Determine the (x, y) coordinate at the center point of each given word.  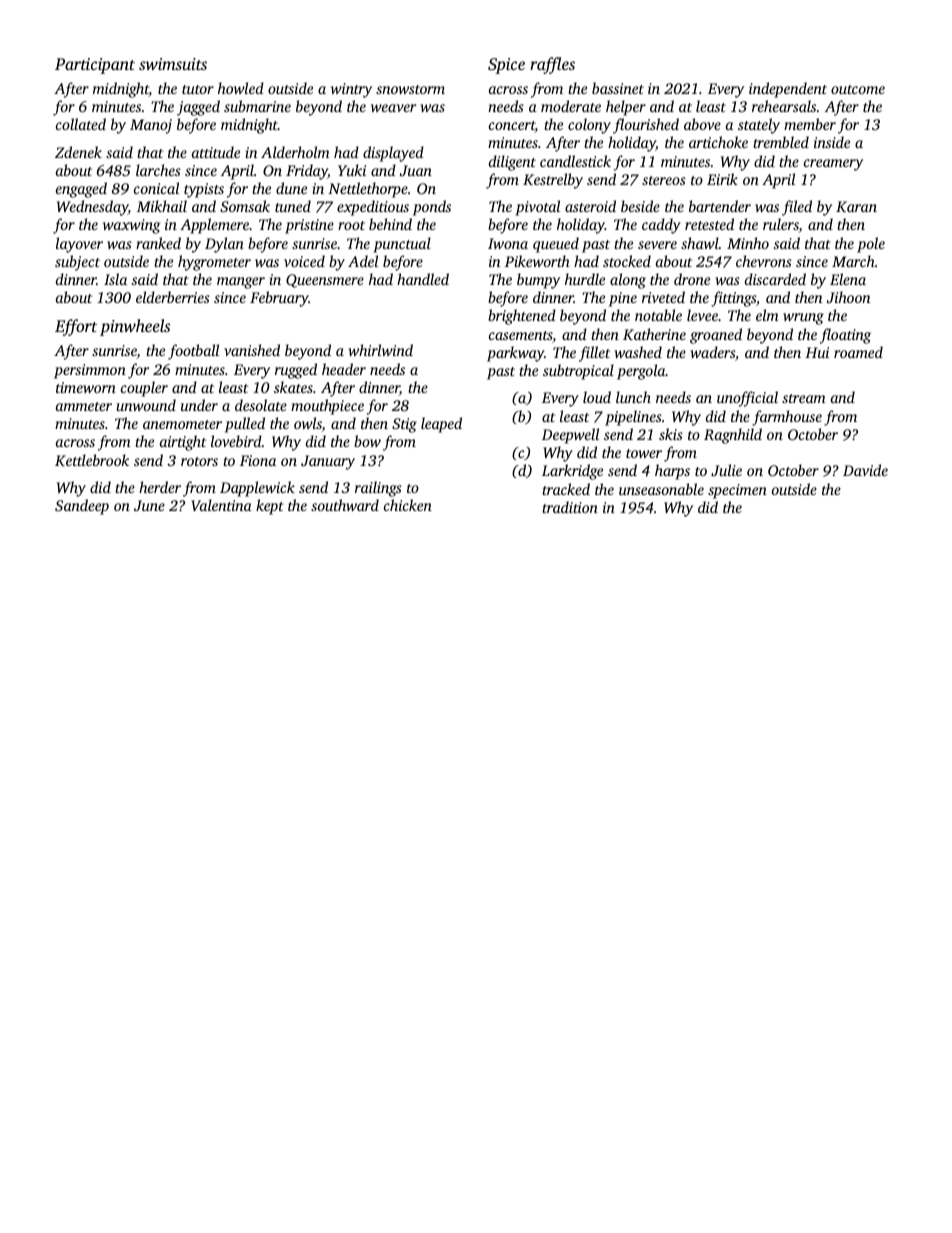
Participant (95, 66)
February (279, 299)
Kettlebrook (92, 460)
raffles (552, 65)
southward (345, 505)
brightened (522, 317)
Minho (748, 243)
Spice (506, 66)
